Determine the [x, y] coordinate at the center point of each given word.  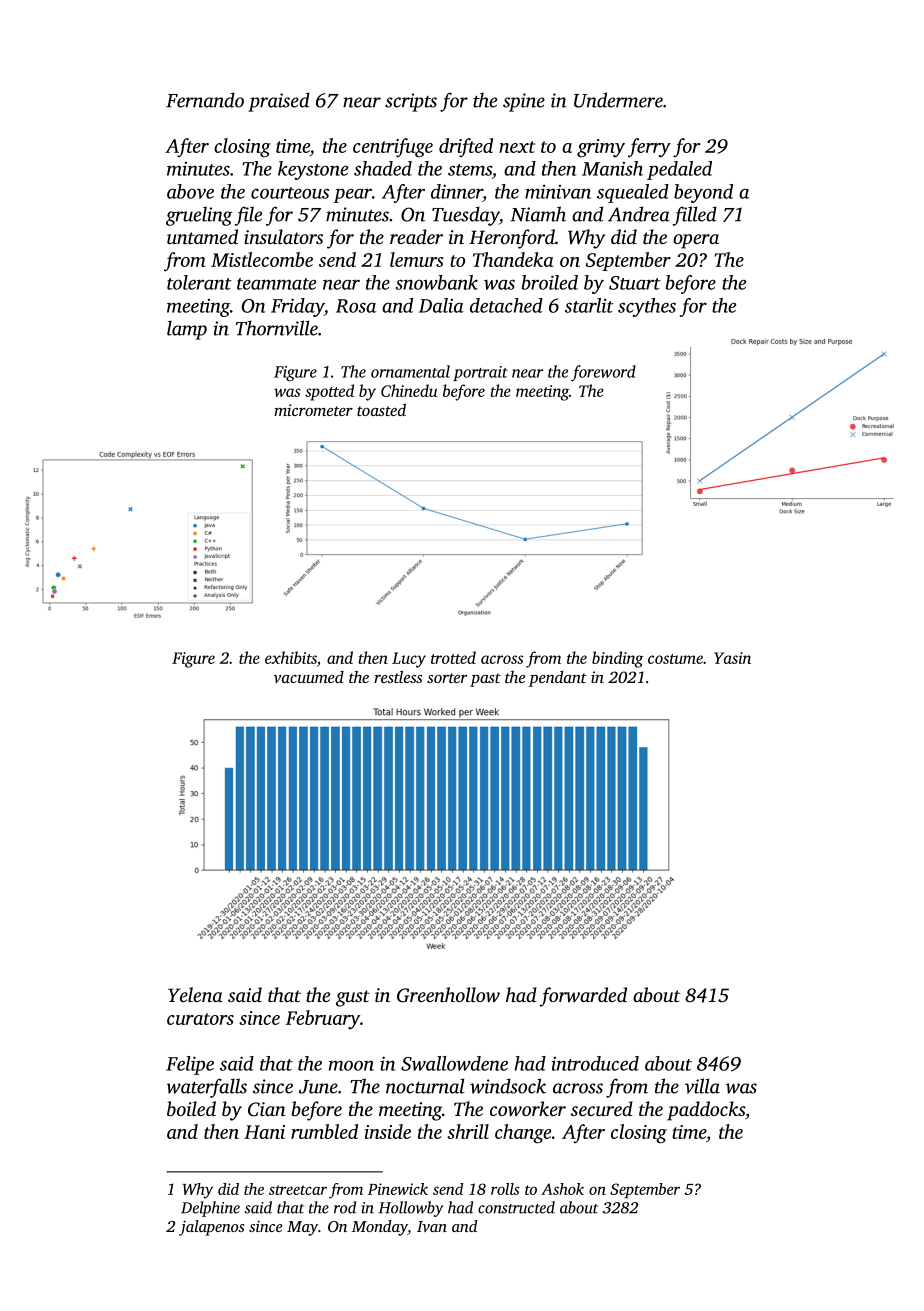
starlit [589, 305]
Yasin [732, 658]
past [485, 680]
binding [617, 659]
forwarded [583, 997]
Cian [267, 1109]
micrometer [313, 410]
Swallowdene [454, 1063]
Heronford [512, 239]
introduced [595, 1063]
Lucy [409, 660]
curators [200, 1019]
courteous [290, 193]
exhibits [291, 657]
